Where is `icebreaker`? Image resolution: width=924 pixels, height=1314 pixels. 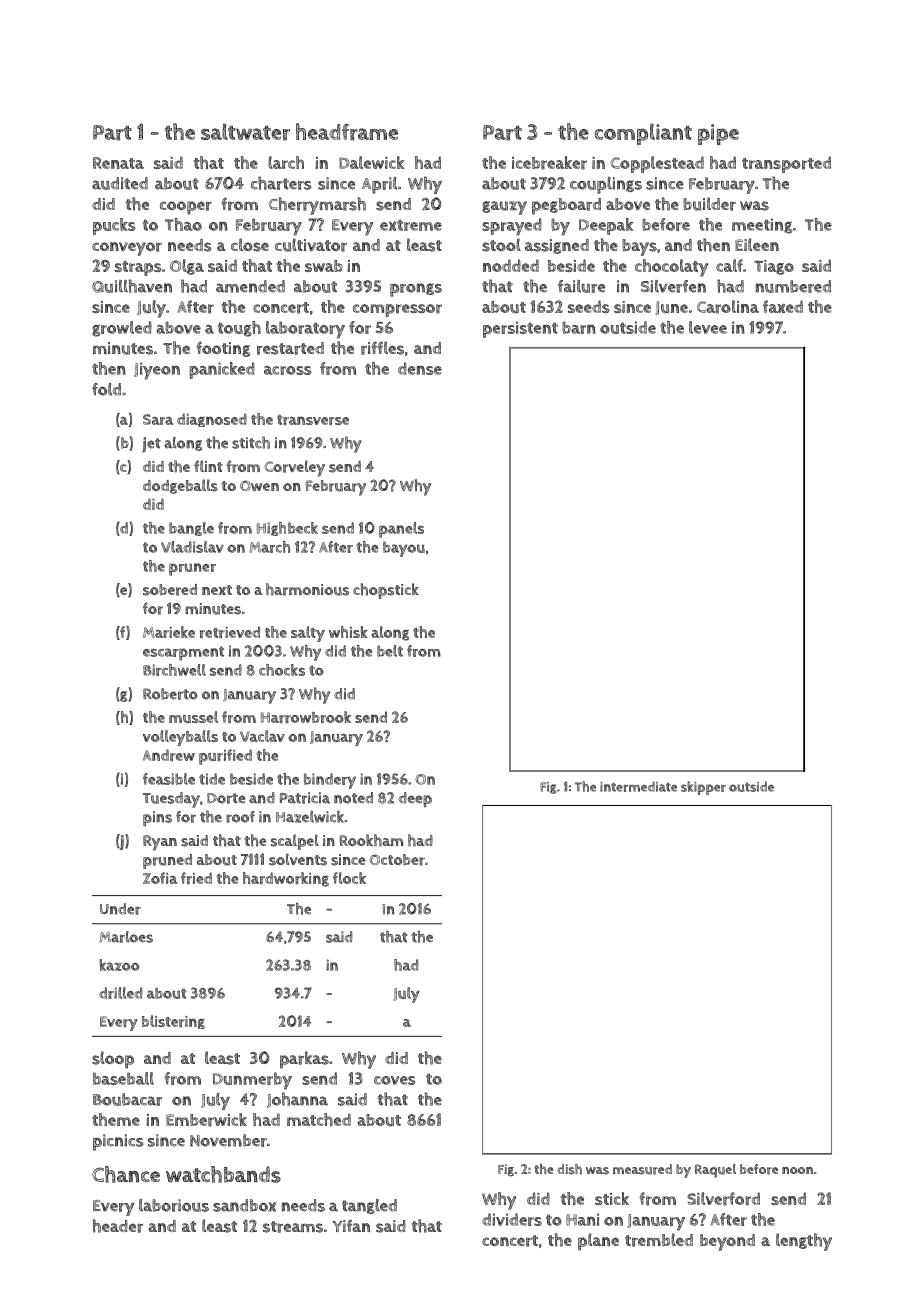 icebreaker is located at coordinates (549, 163).
